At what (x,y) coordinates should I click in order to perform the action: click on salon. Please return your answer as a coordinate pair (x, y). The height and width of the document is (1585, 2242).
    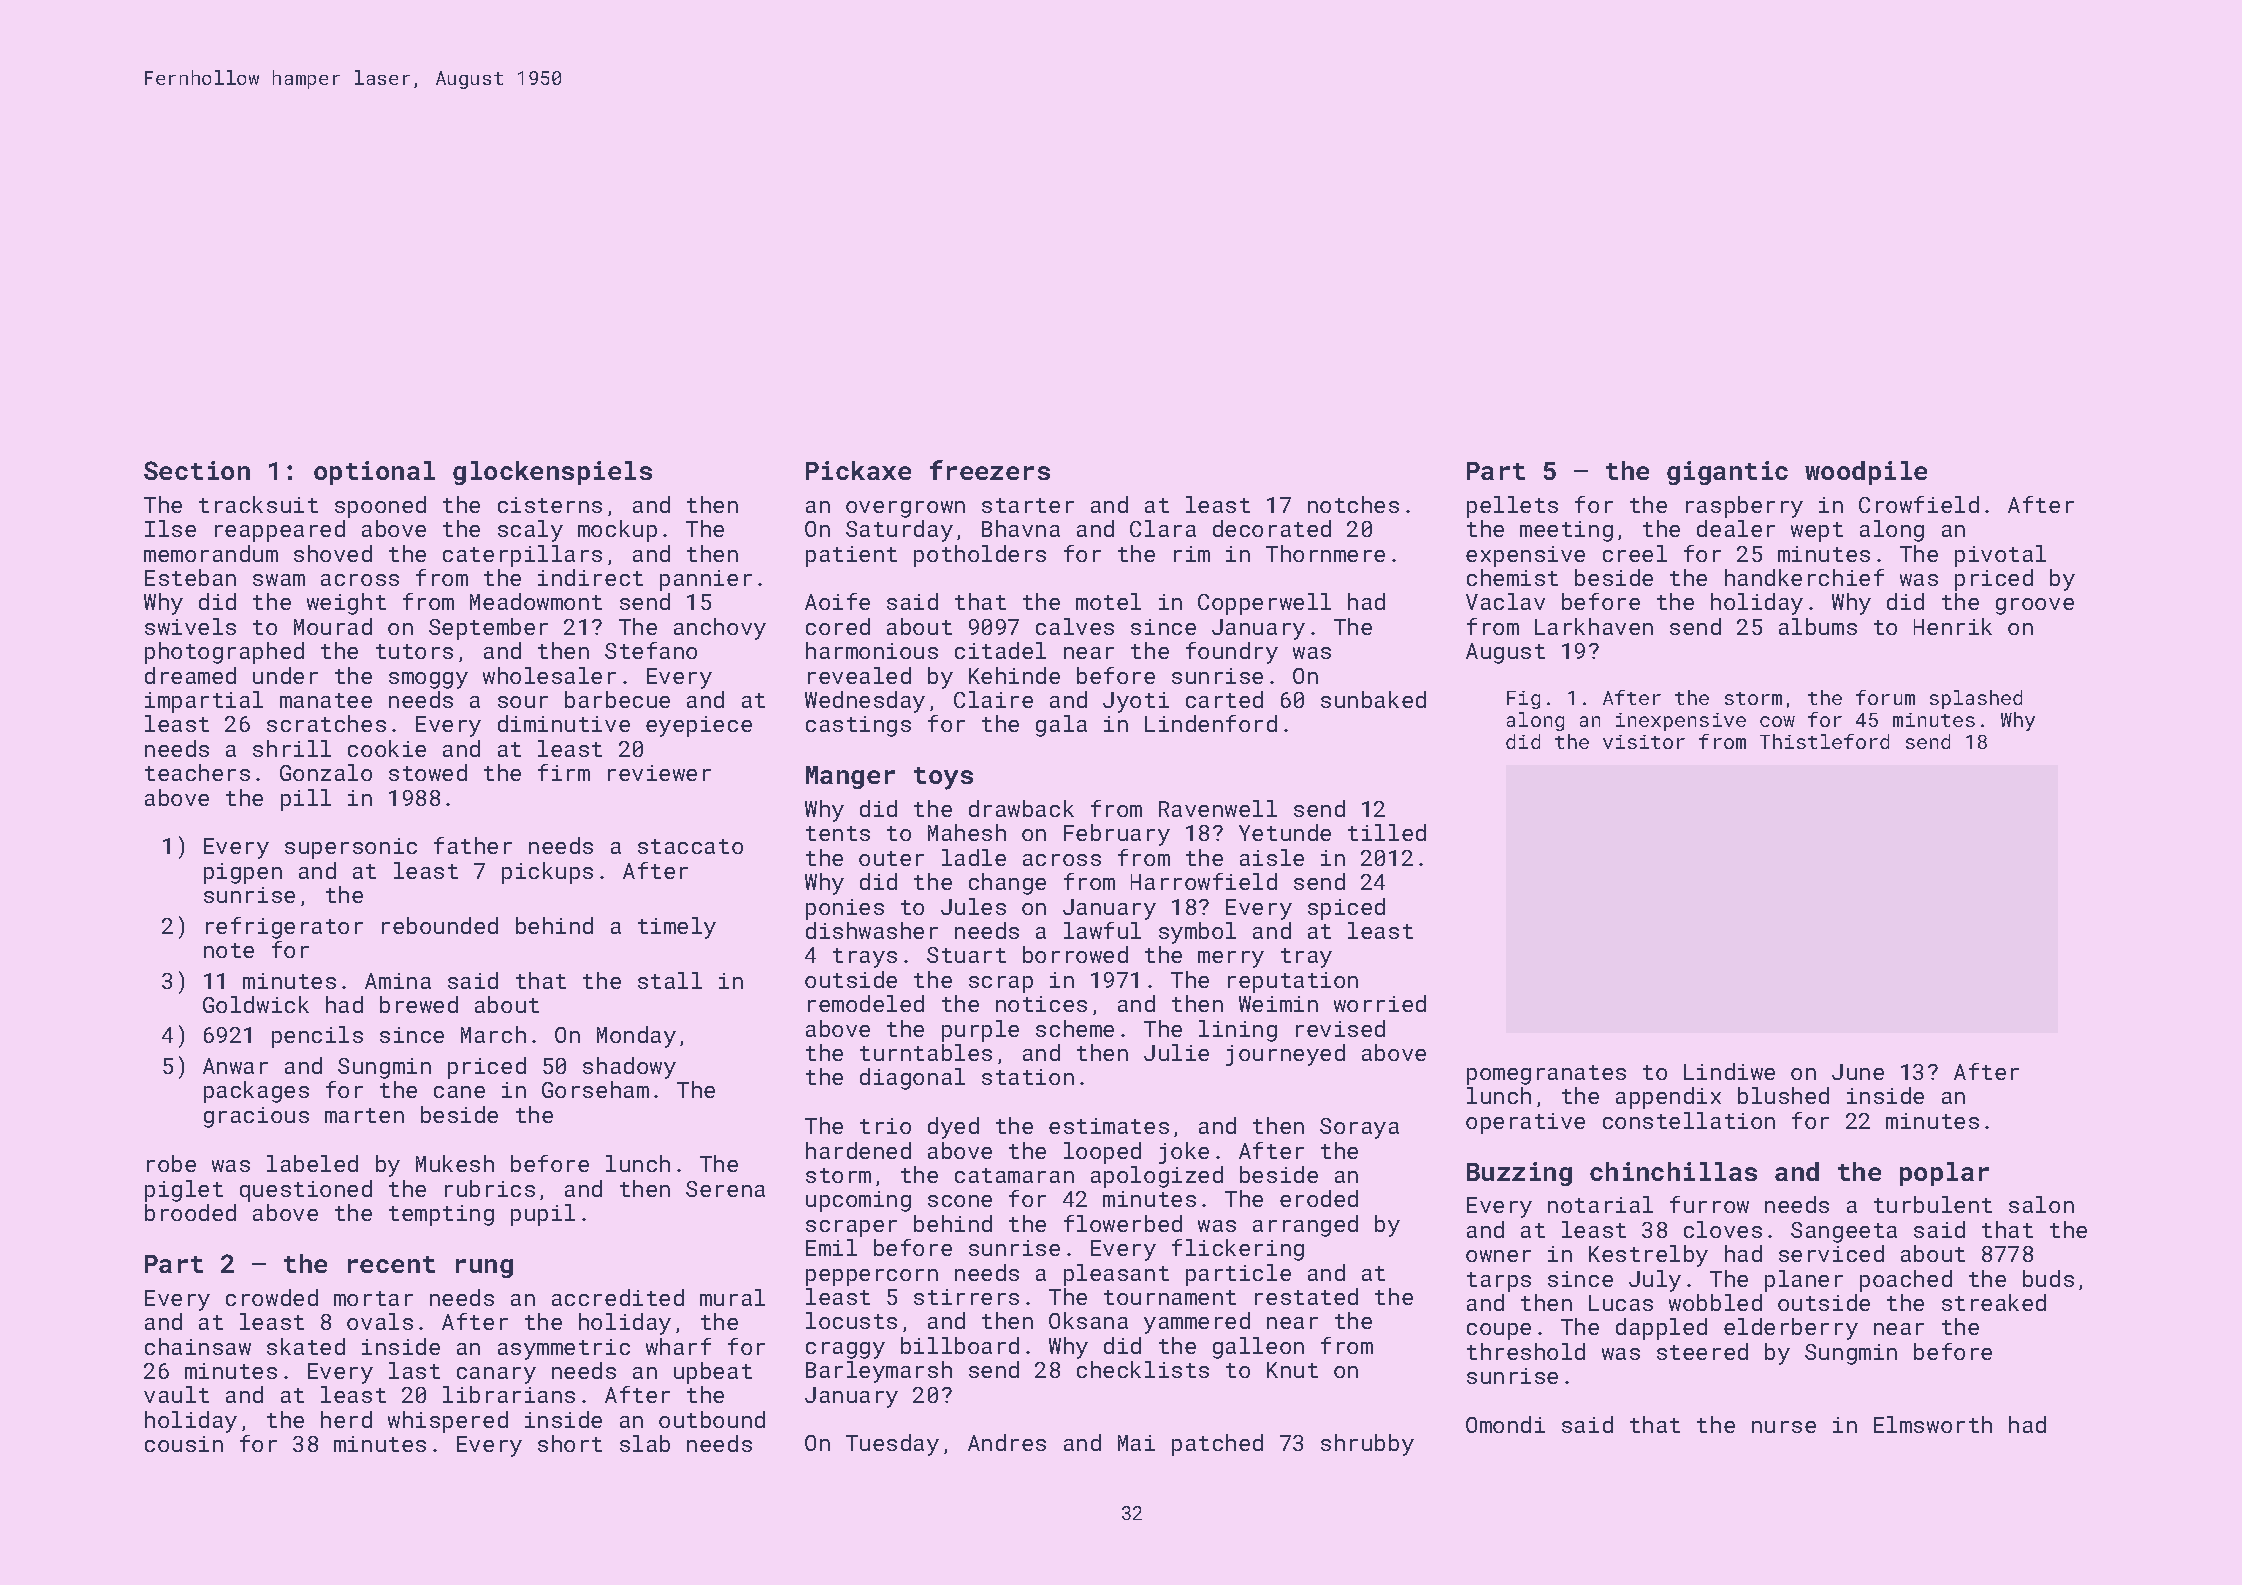
    Looking at the image, I should click on (2041, 1204).
